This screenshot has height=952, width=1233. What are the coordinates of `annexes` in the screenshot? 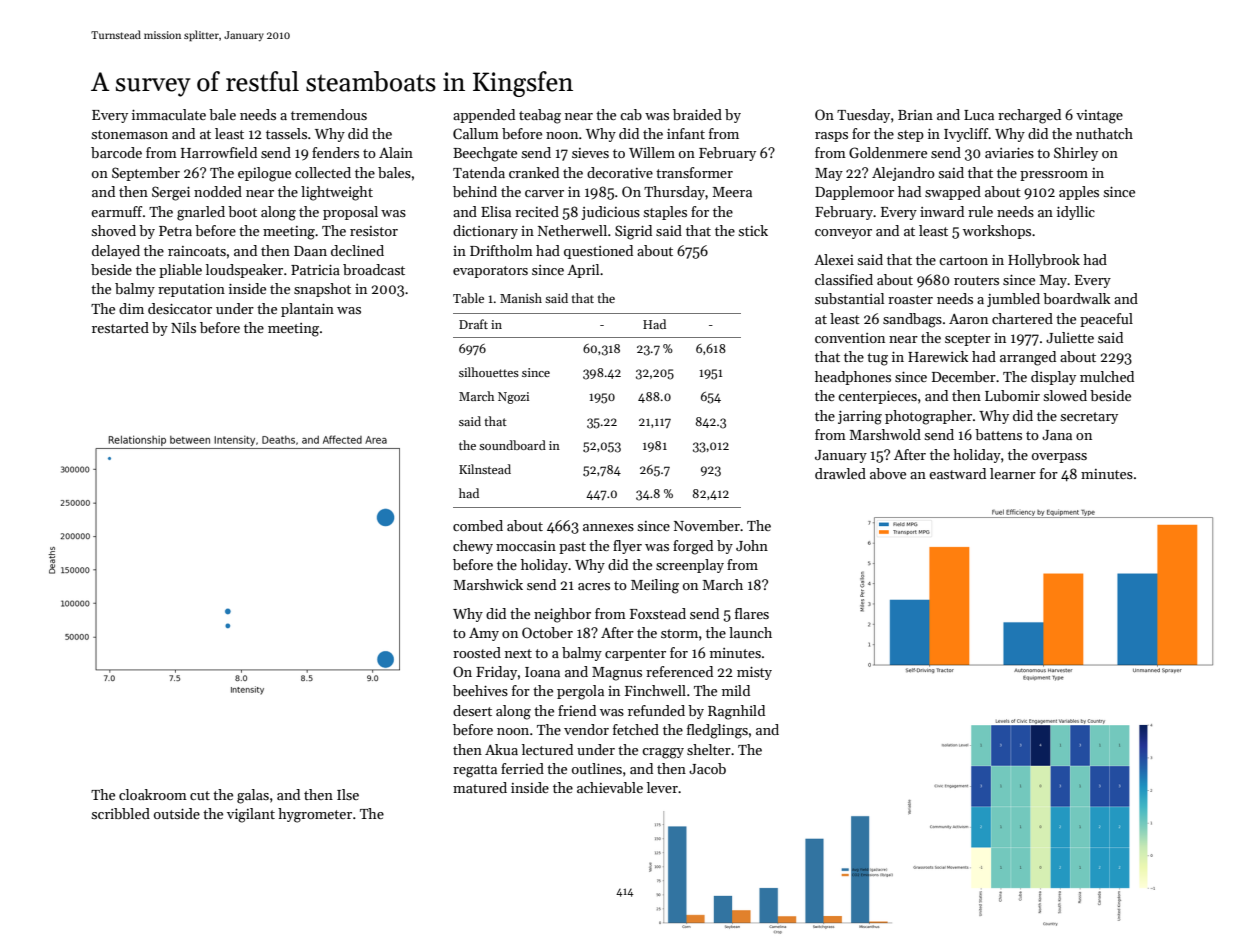 It's located at (608, 527).
